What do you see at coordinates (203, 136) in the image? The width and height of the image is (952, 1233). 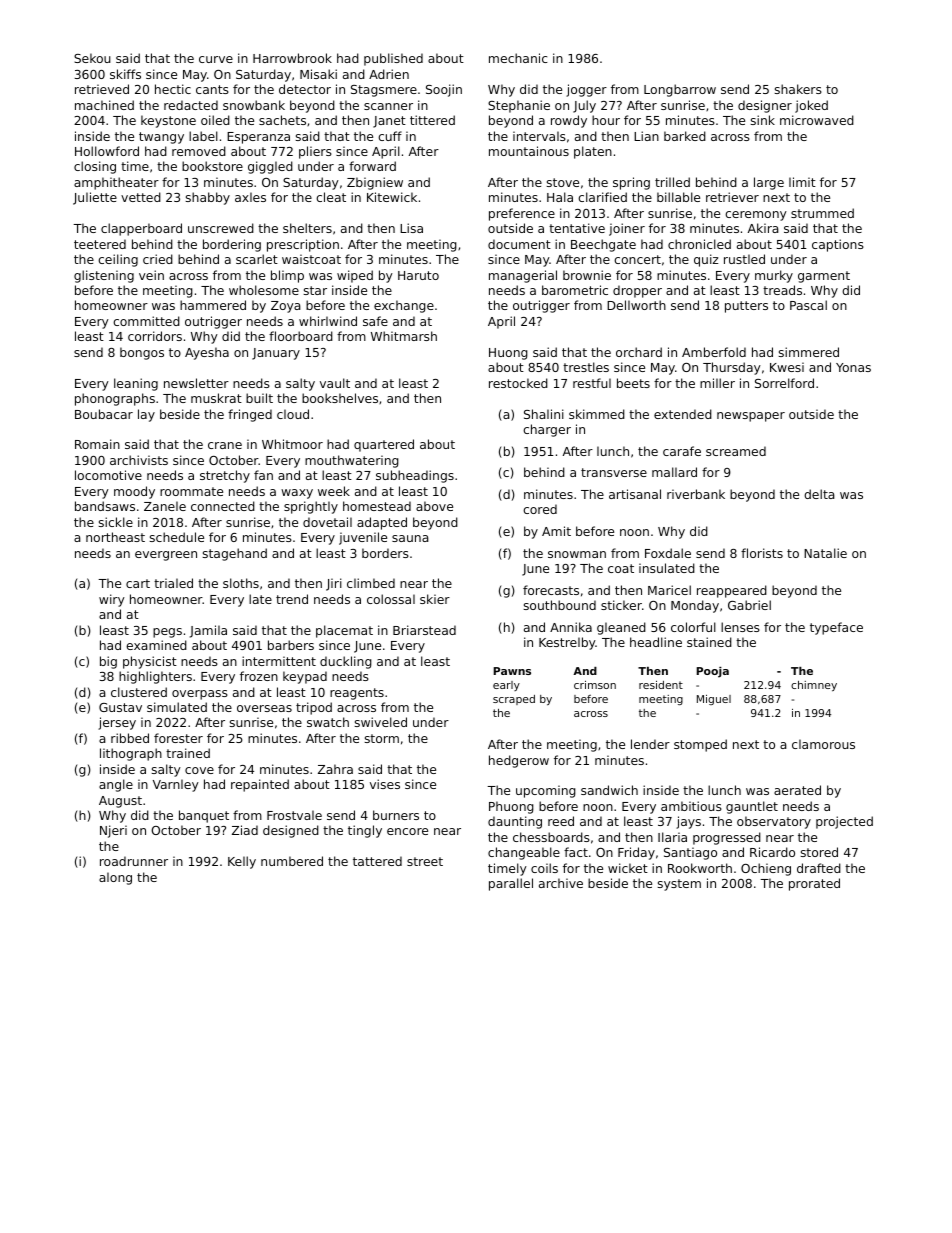 I see `label` at bounding box center [203, 136].
